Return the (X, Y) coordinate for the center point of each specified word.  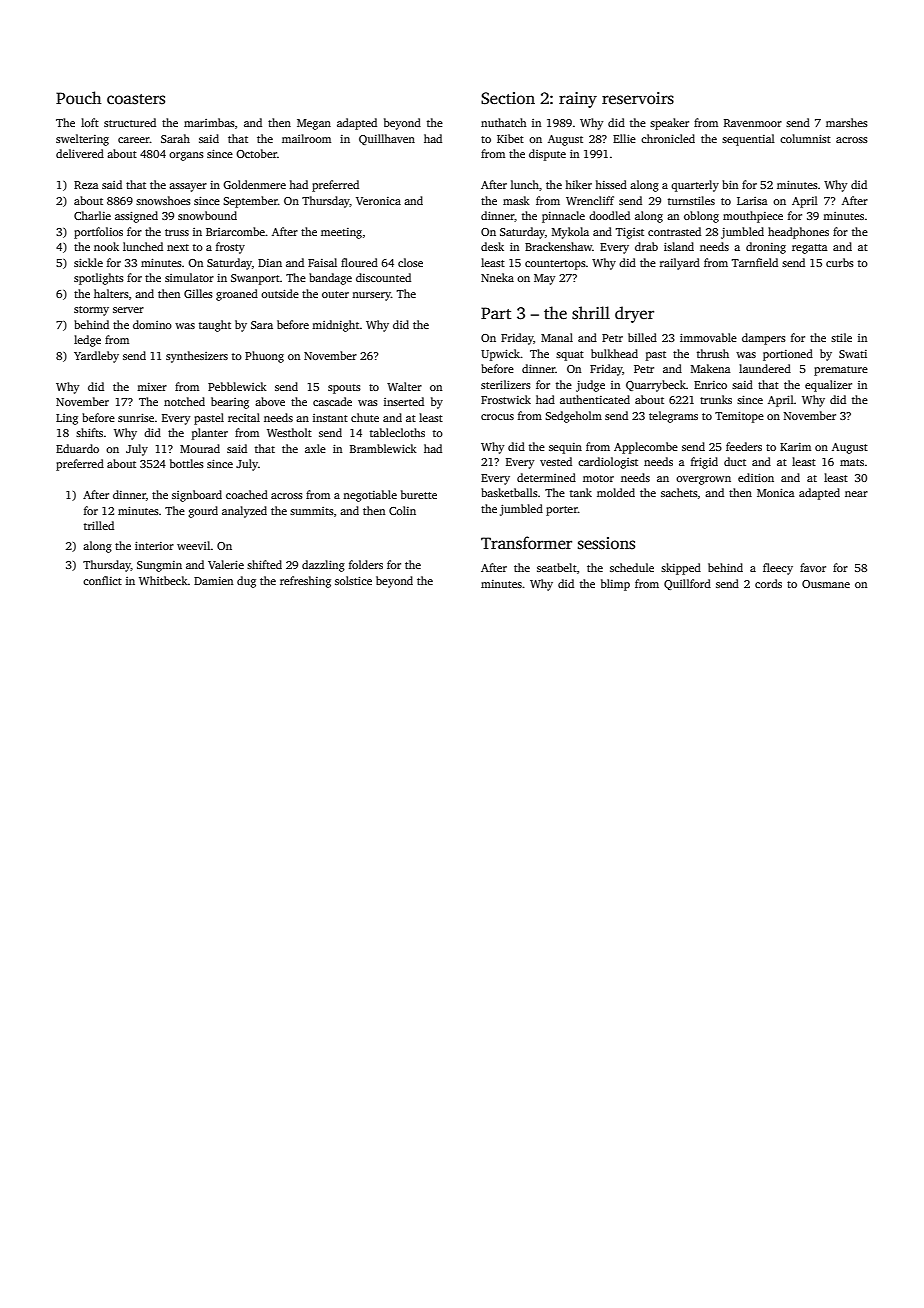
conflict (102, 580)
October (256, 153)
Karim (795, 447)
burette (419, 494)
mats (852, 462)
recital (244, 417)
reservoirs (638, 98)
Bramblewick (383, 448)
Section (508, 98)
